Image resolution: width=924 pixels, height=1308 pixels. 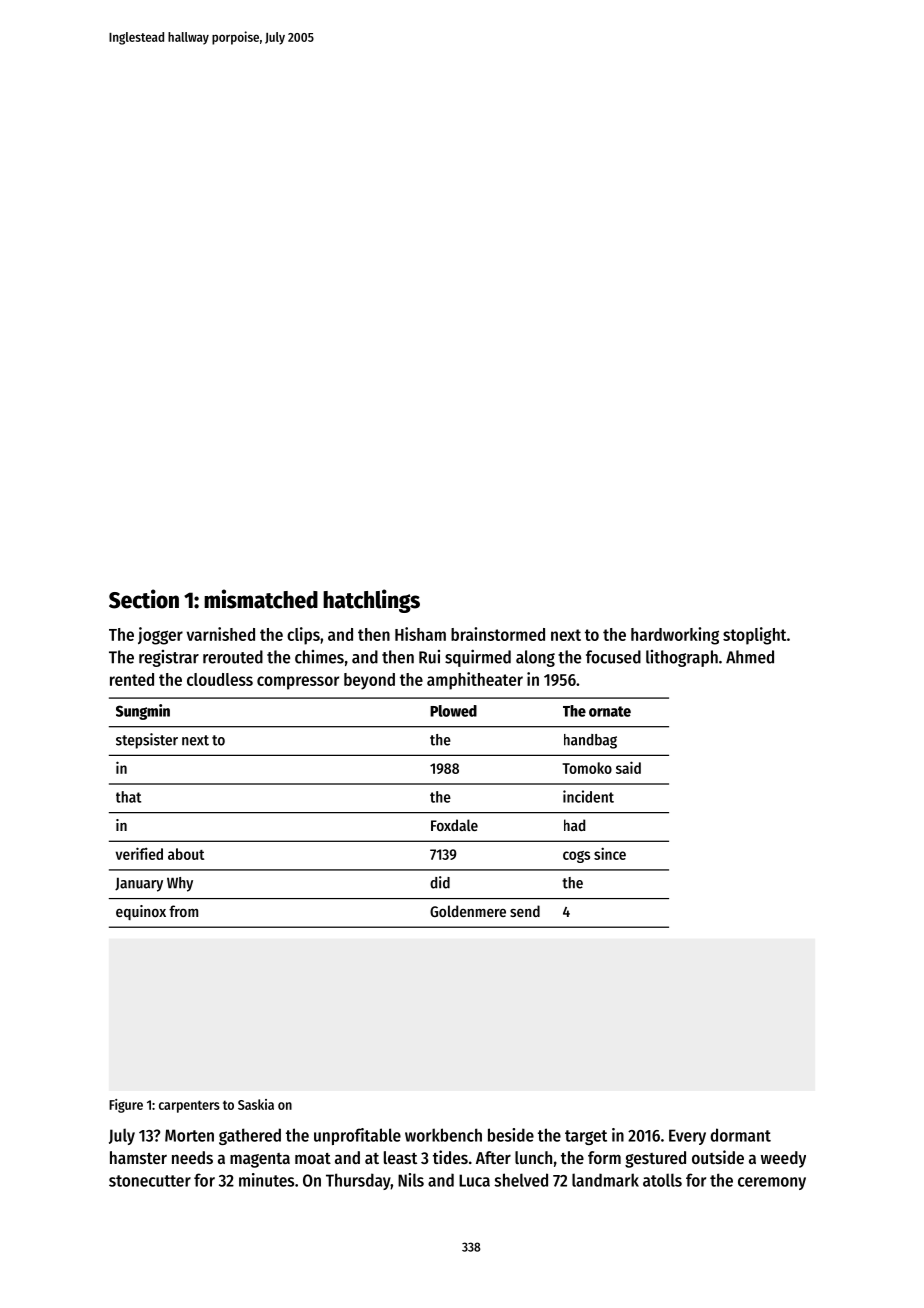 I want to click on mismatched, so click(x=261, y=599).
